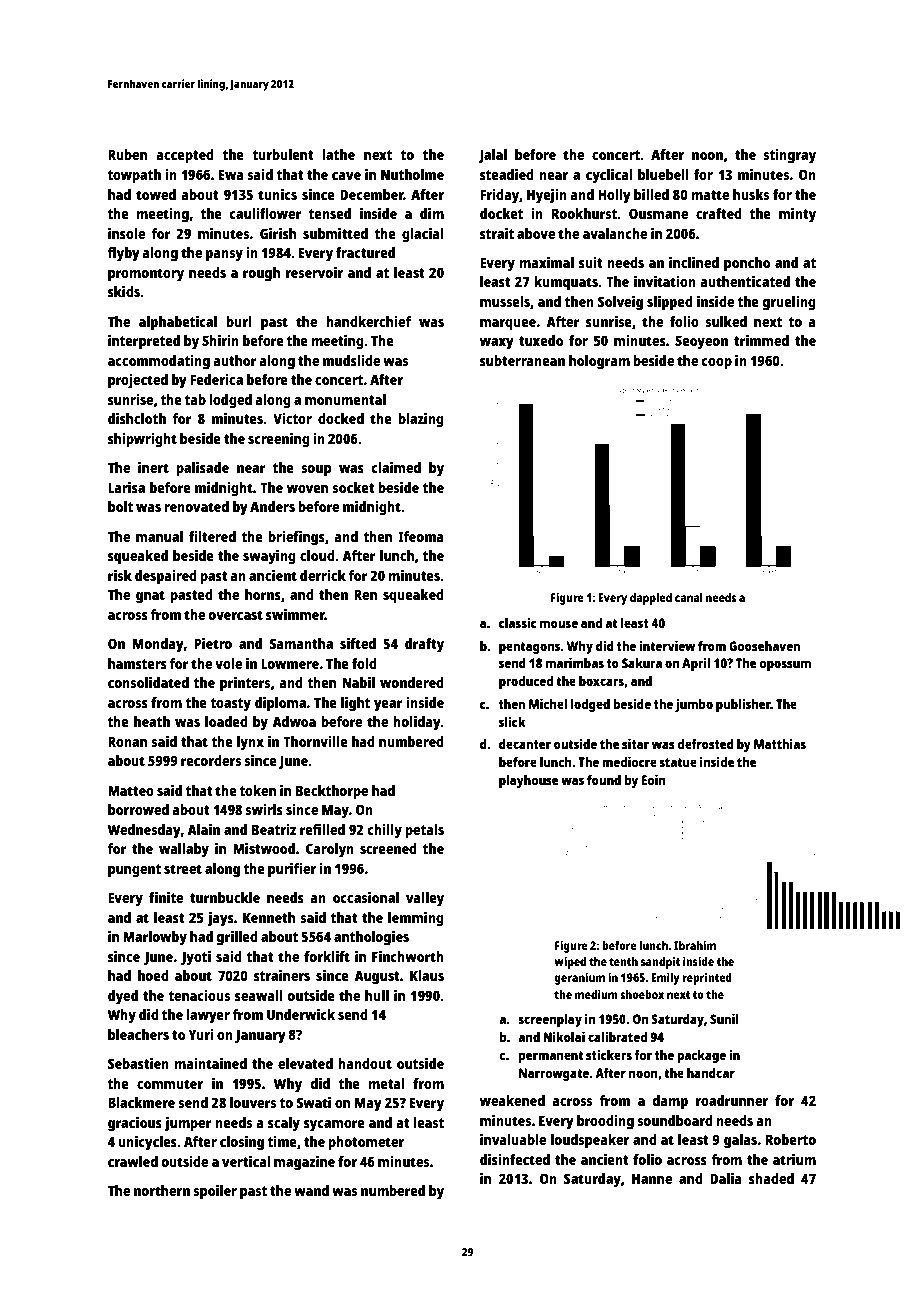  What do you see at coordinates (159, 536) in the image?
I see `manual` at bounding box center [159, 536].
